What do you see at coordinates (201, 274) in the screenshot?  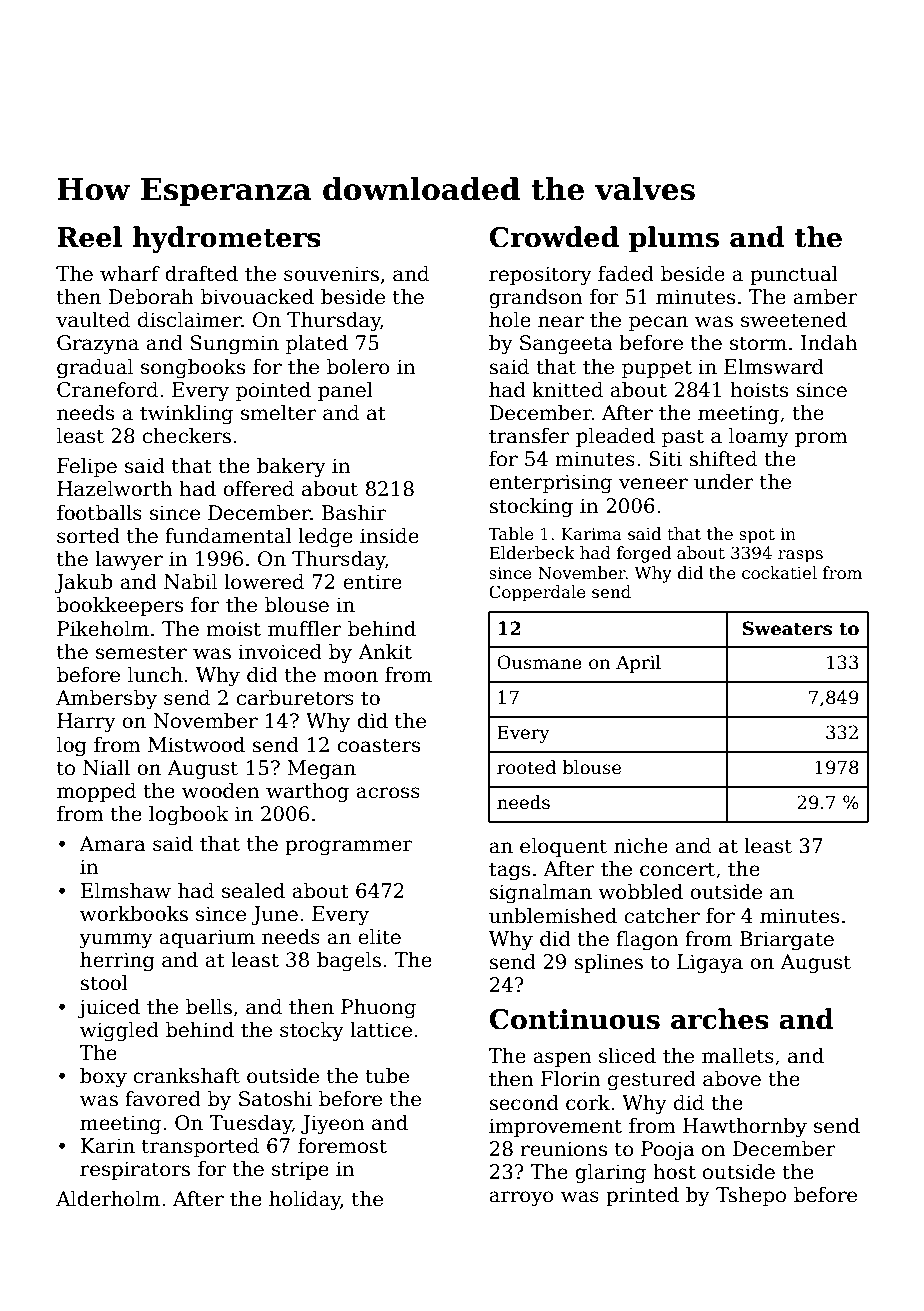 I see `drafted` at bounding box center [201, 274].
